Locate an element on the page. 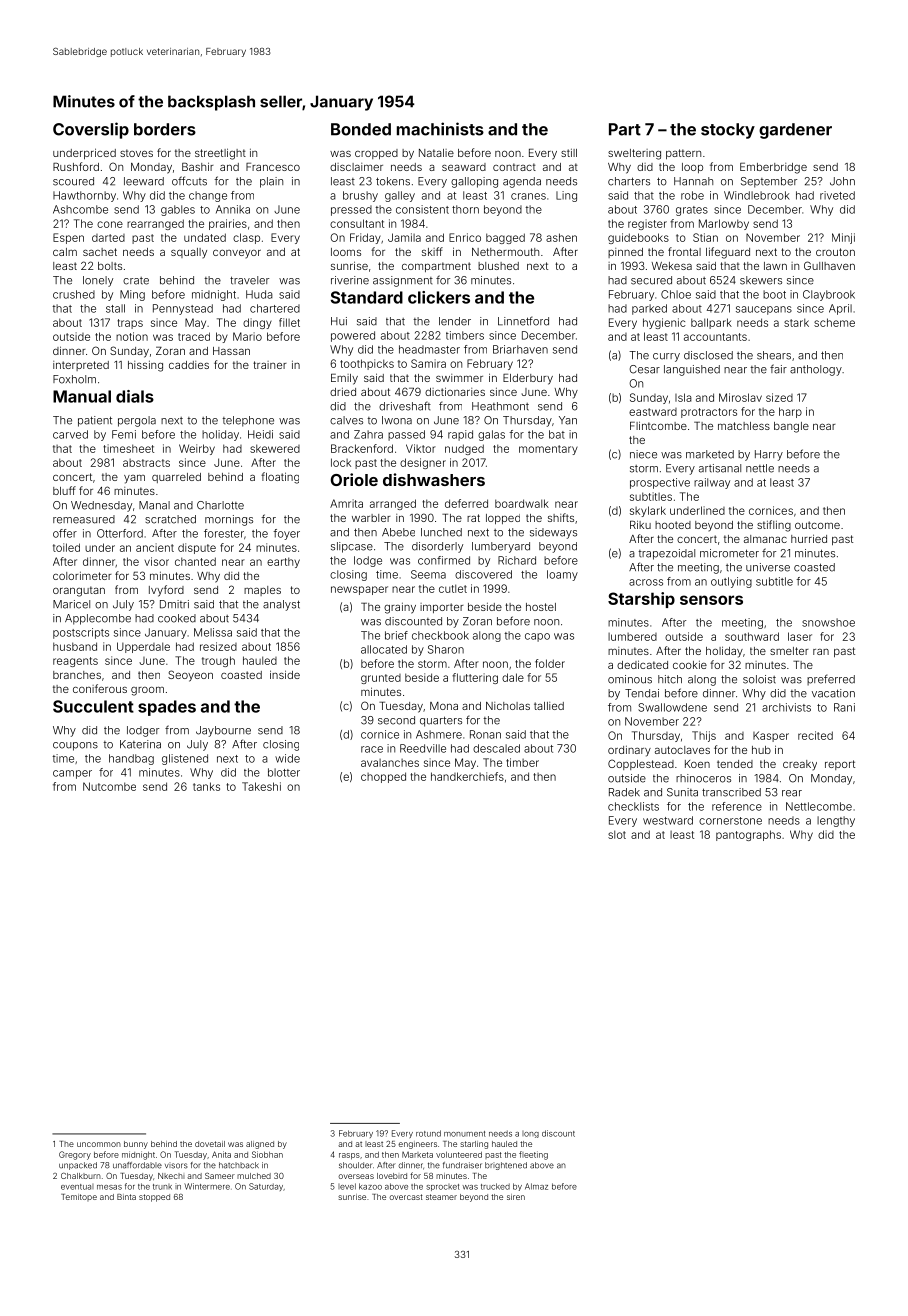 The width and height of the image is (908, 1316). mulched is located at coordinates (254, 1176).
